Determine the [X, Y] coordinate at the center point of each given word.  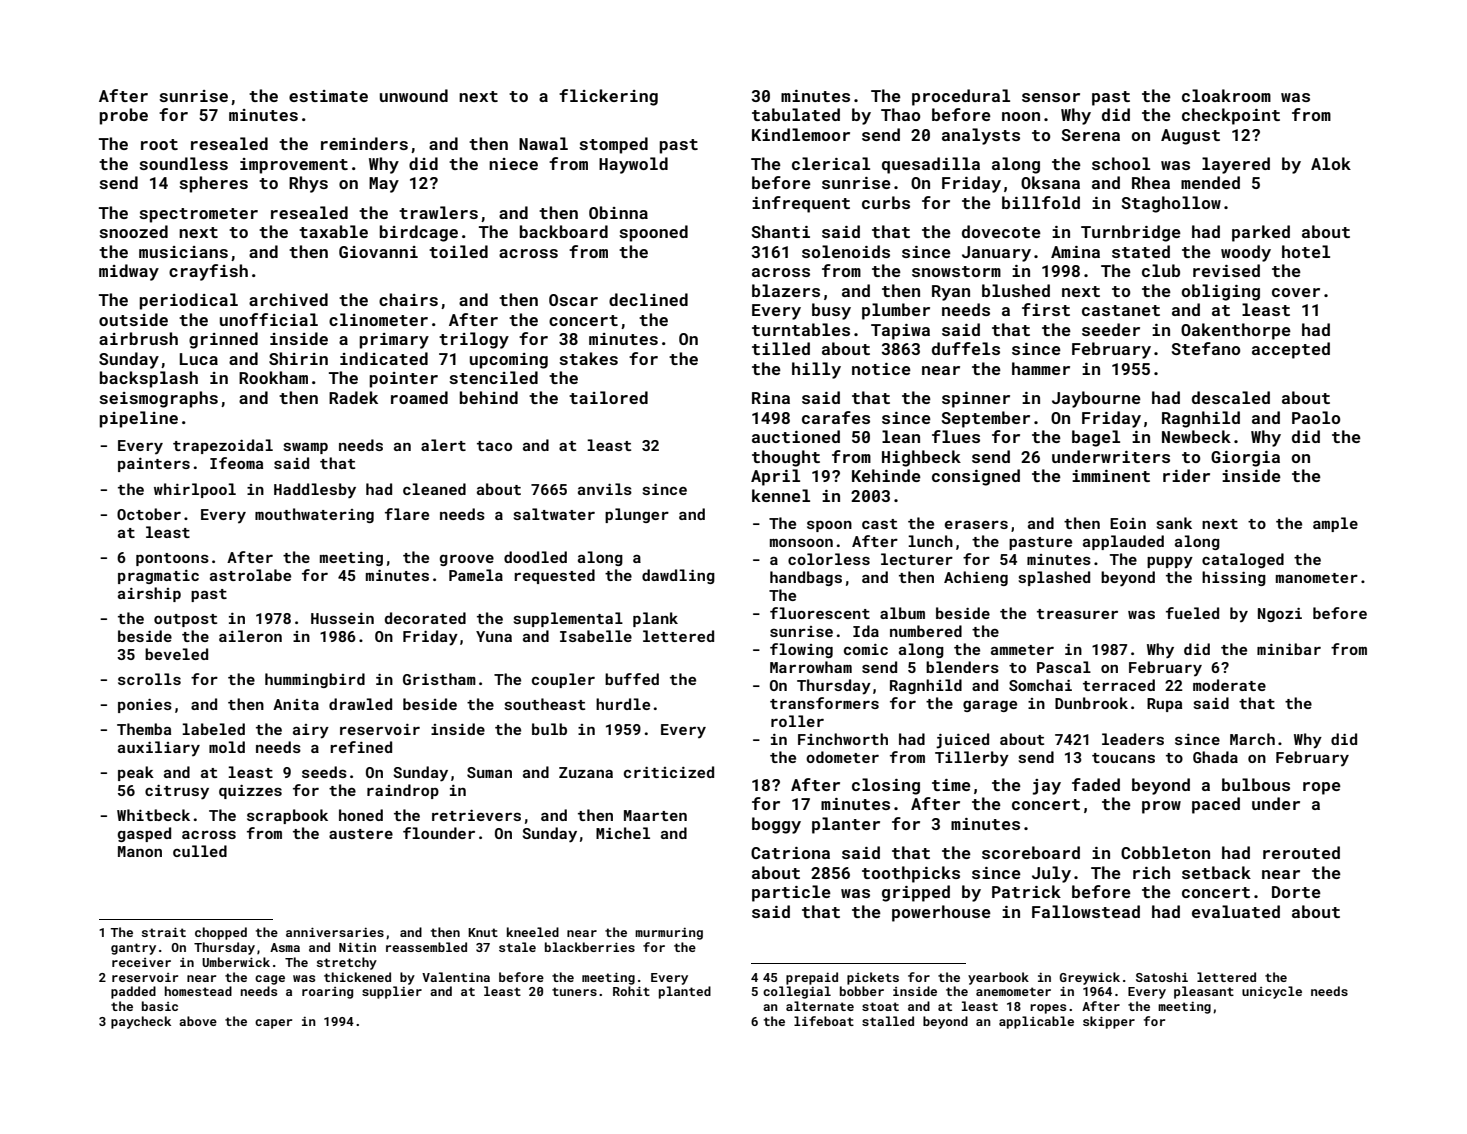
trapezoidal [223, 446]
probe [124, 116]
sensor [1051, 97]
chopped [221, 933]
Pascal [1064, 667]
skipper [1109, 1022]
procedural [961, 97]
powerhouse [941, 913]
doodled [535, 557]
